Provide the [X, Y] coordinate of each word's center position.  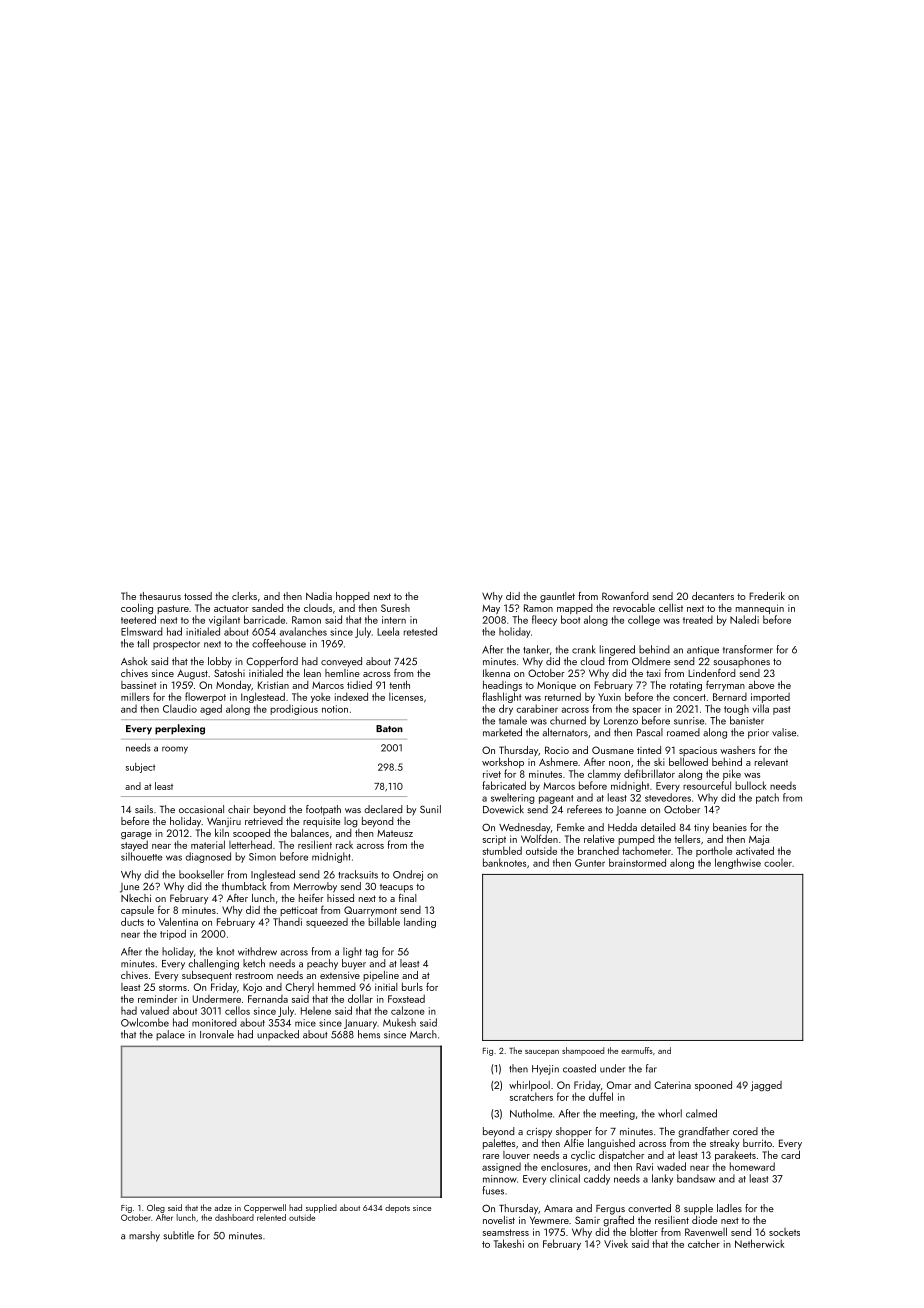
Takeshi [509, 1243]
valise [784, 732]
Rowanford [625, 596]
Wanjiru [224, 822]
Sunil [430, 809]
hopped [352, 597]
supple [698, 1209]
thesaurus [160, 596]
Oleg [156, 1208]
